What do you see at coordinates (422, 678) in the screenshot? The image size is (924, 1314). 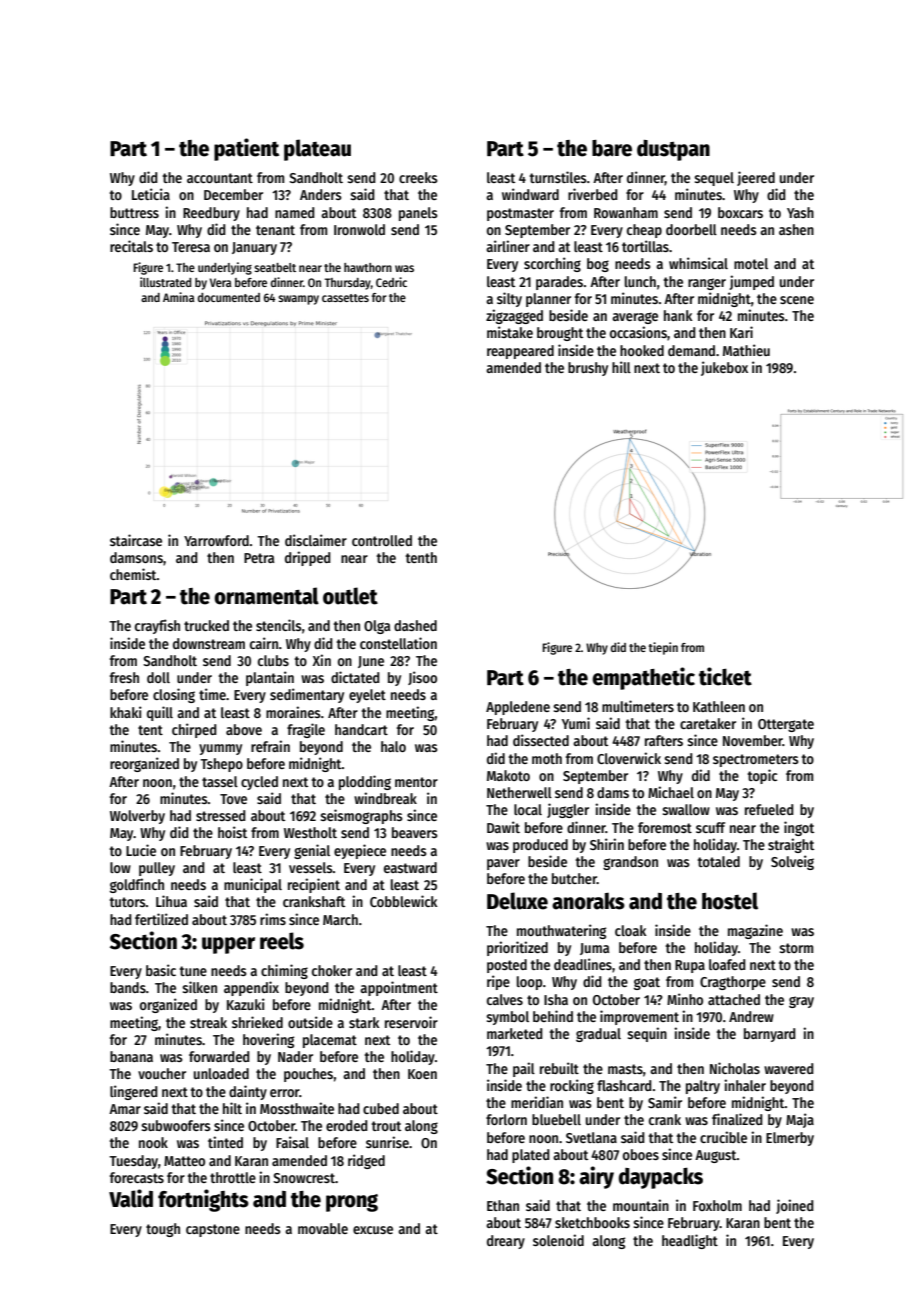 I see `Jisoo` at bounding box center [422, 678].
